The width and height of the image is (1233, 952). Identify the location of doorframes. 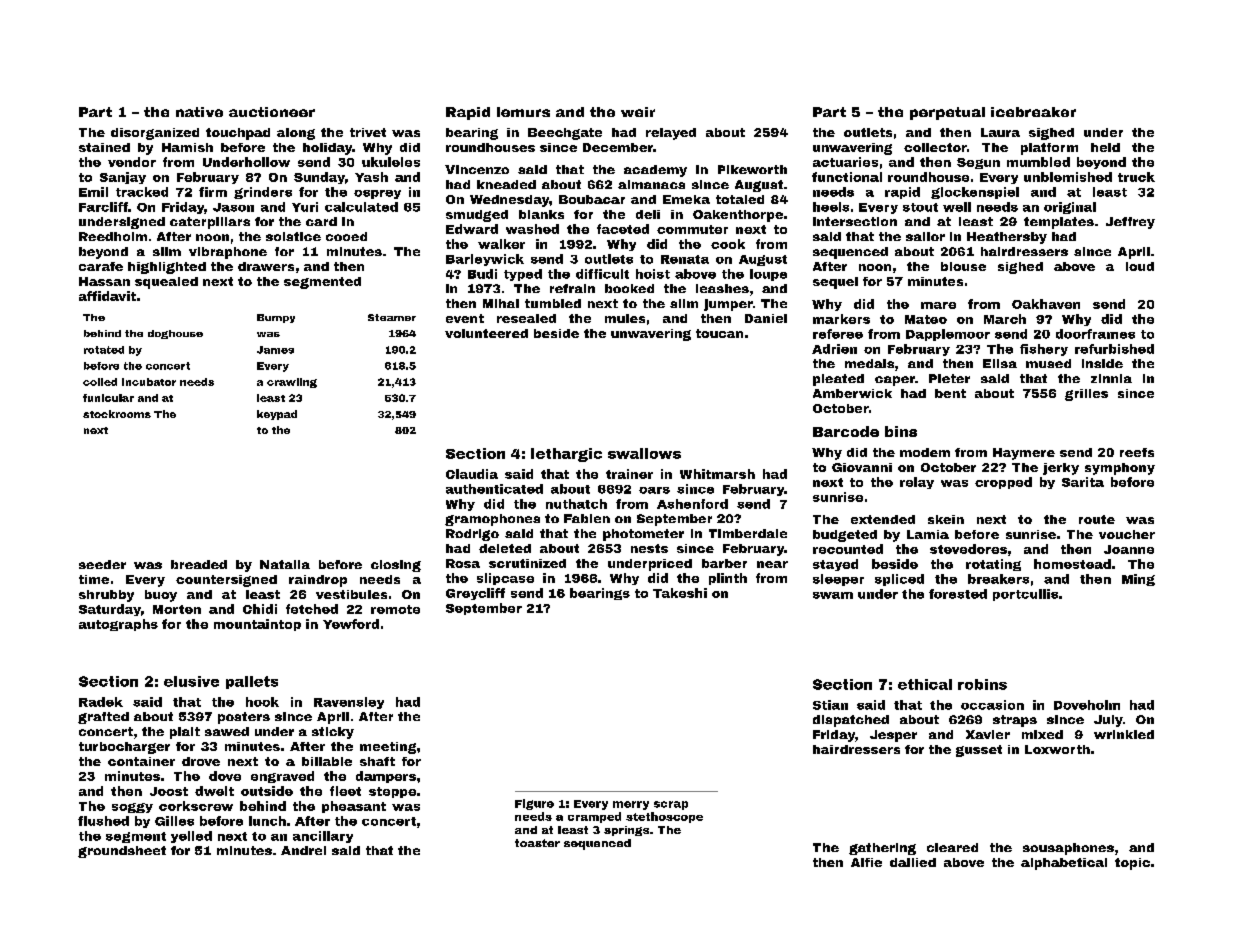
(1095, 334).
